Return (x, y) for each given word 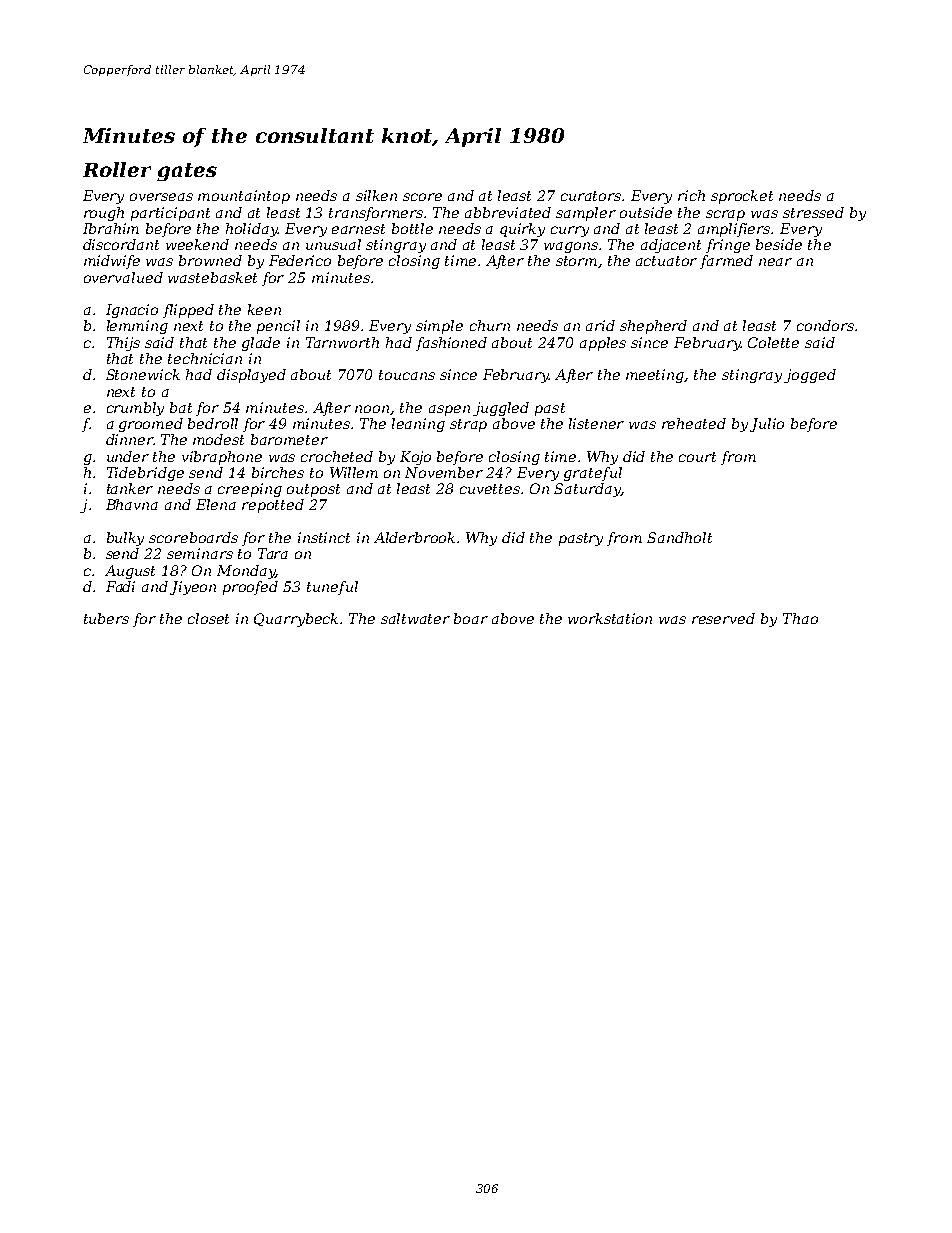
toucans (407, 375)
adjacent (671, 246)
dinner (130, 439)
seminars (200, 553)
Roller (117, 169)
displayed (251, 376)
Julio (767, 425)
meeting (655, 376)
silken (376, 195)
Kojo (415, 458)
